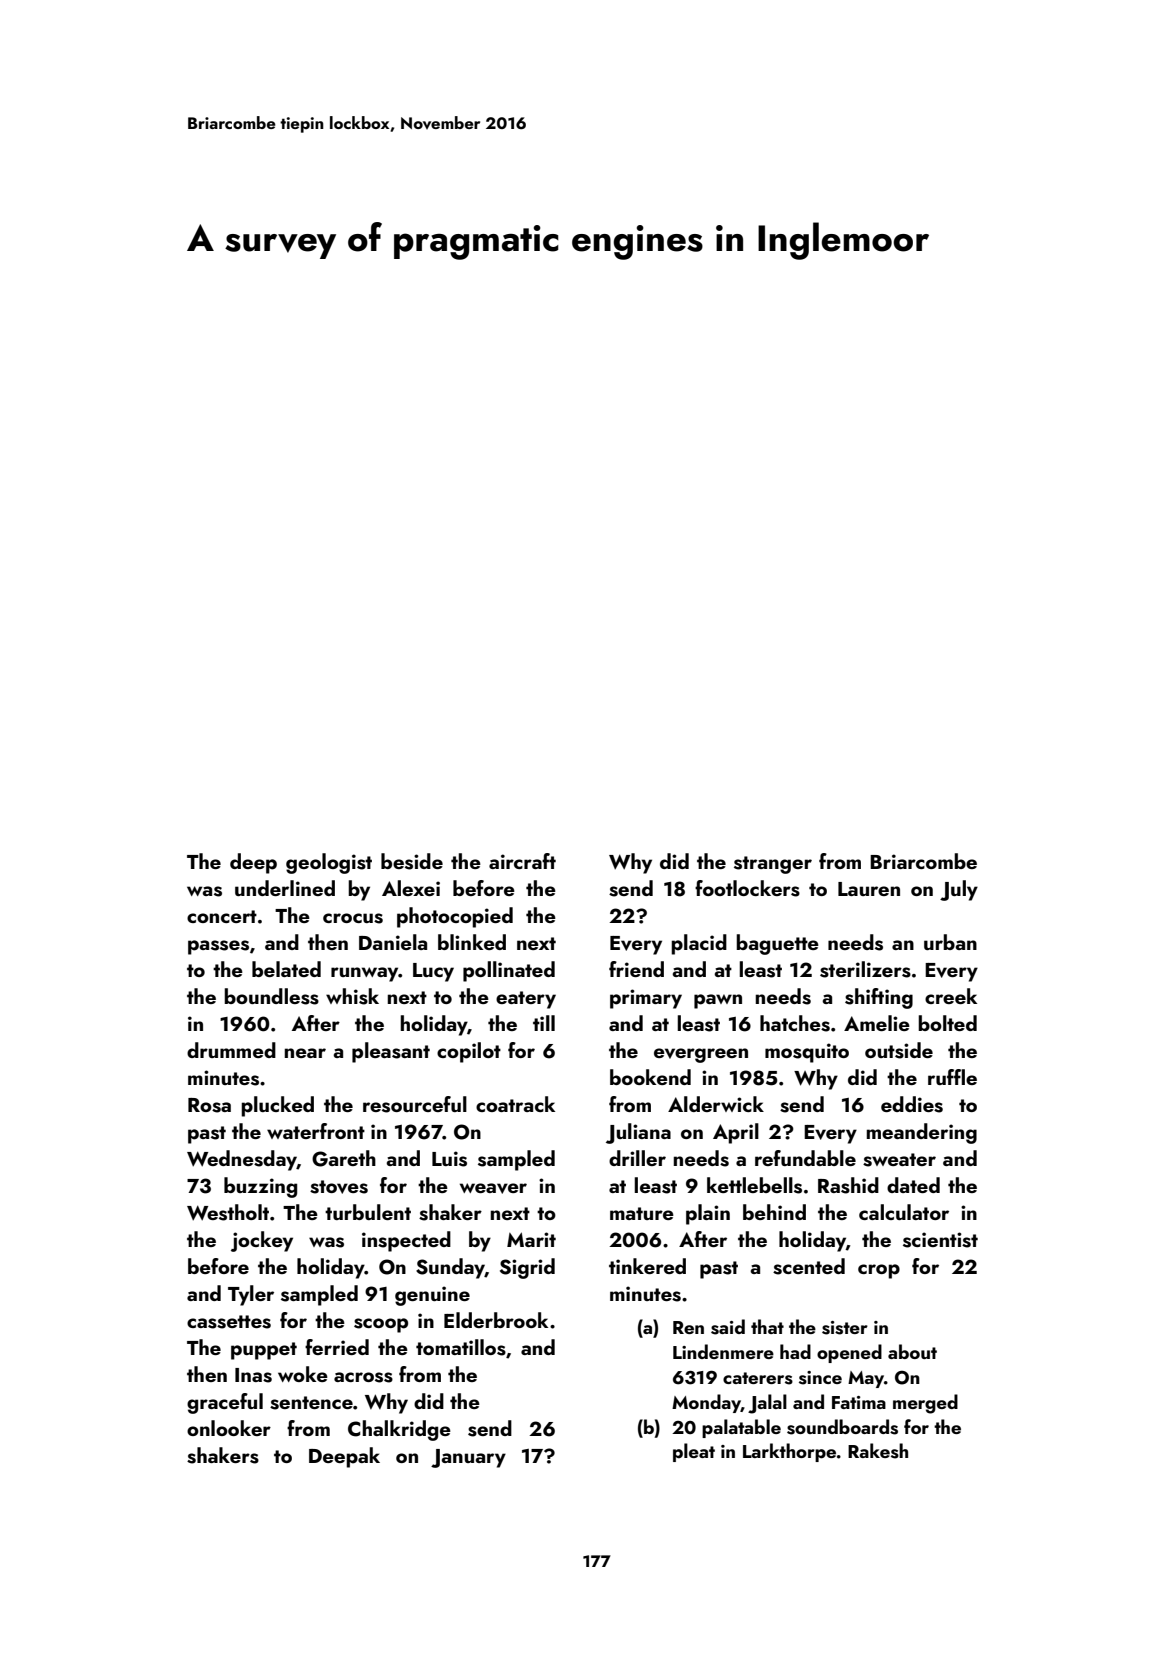 The width and height of the image is (1165, 1654). I want to click on onlooker, so click(229, 1428).
